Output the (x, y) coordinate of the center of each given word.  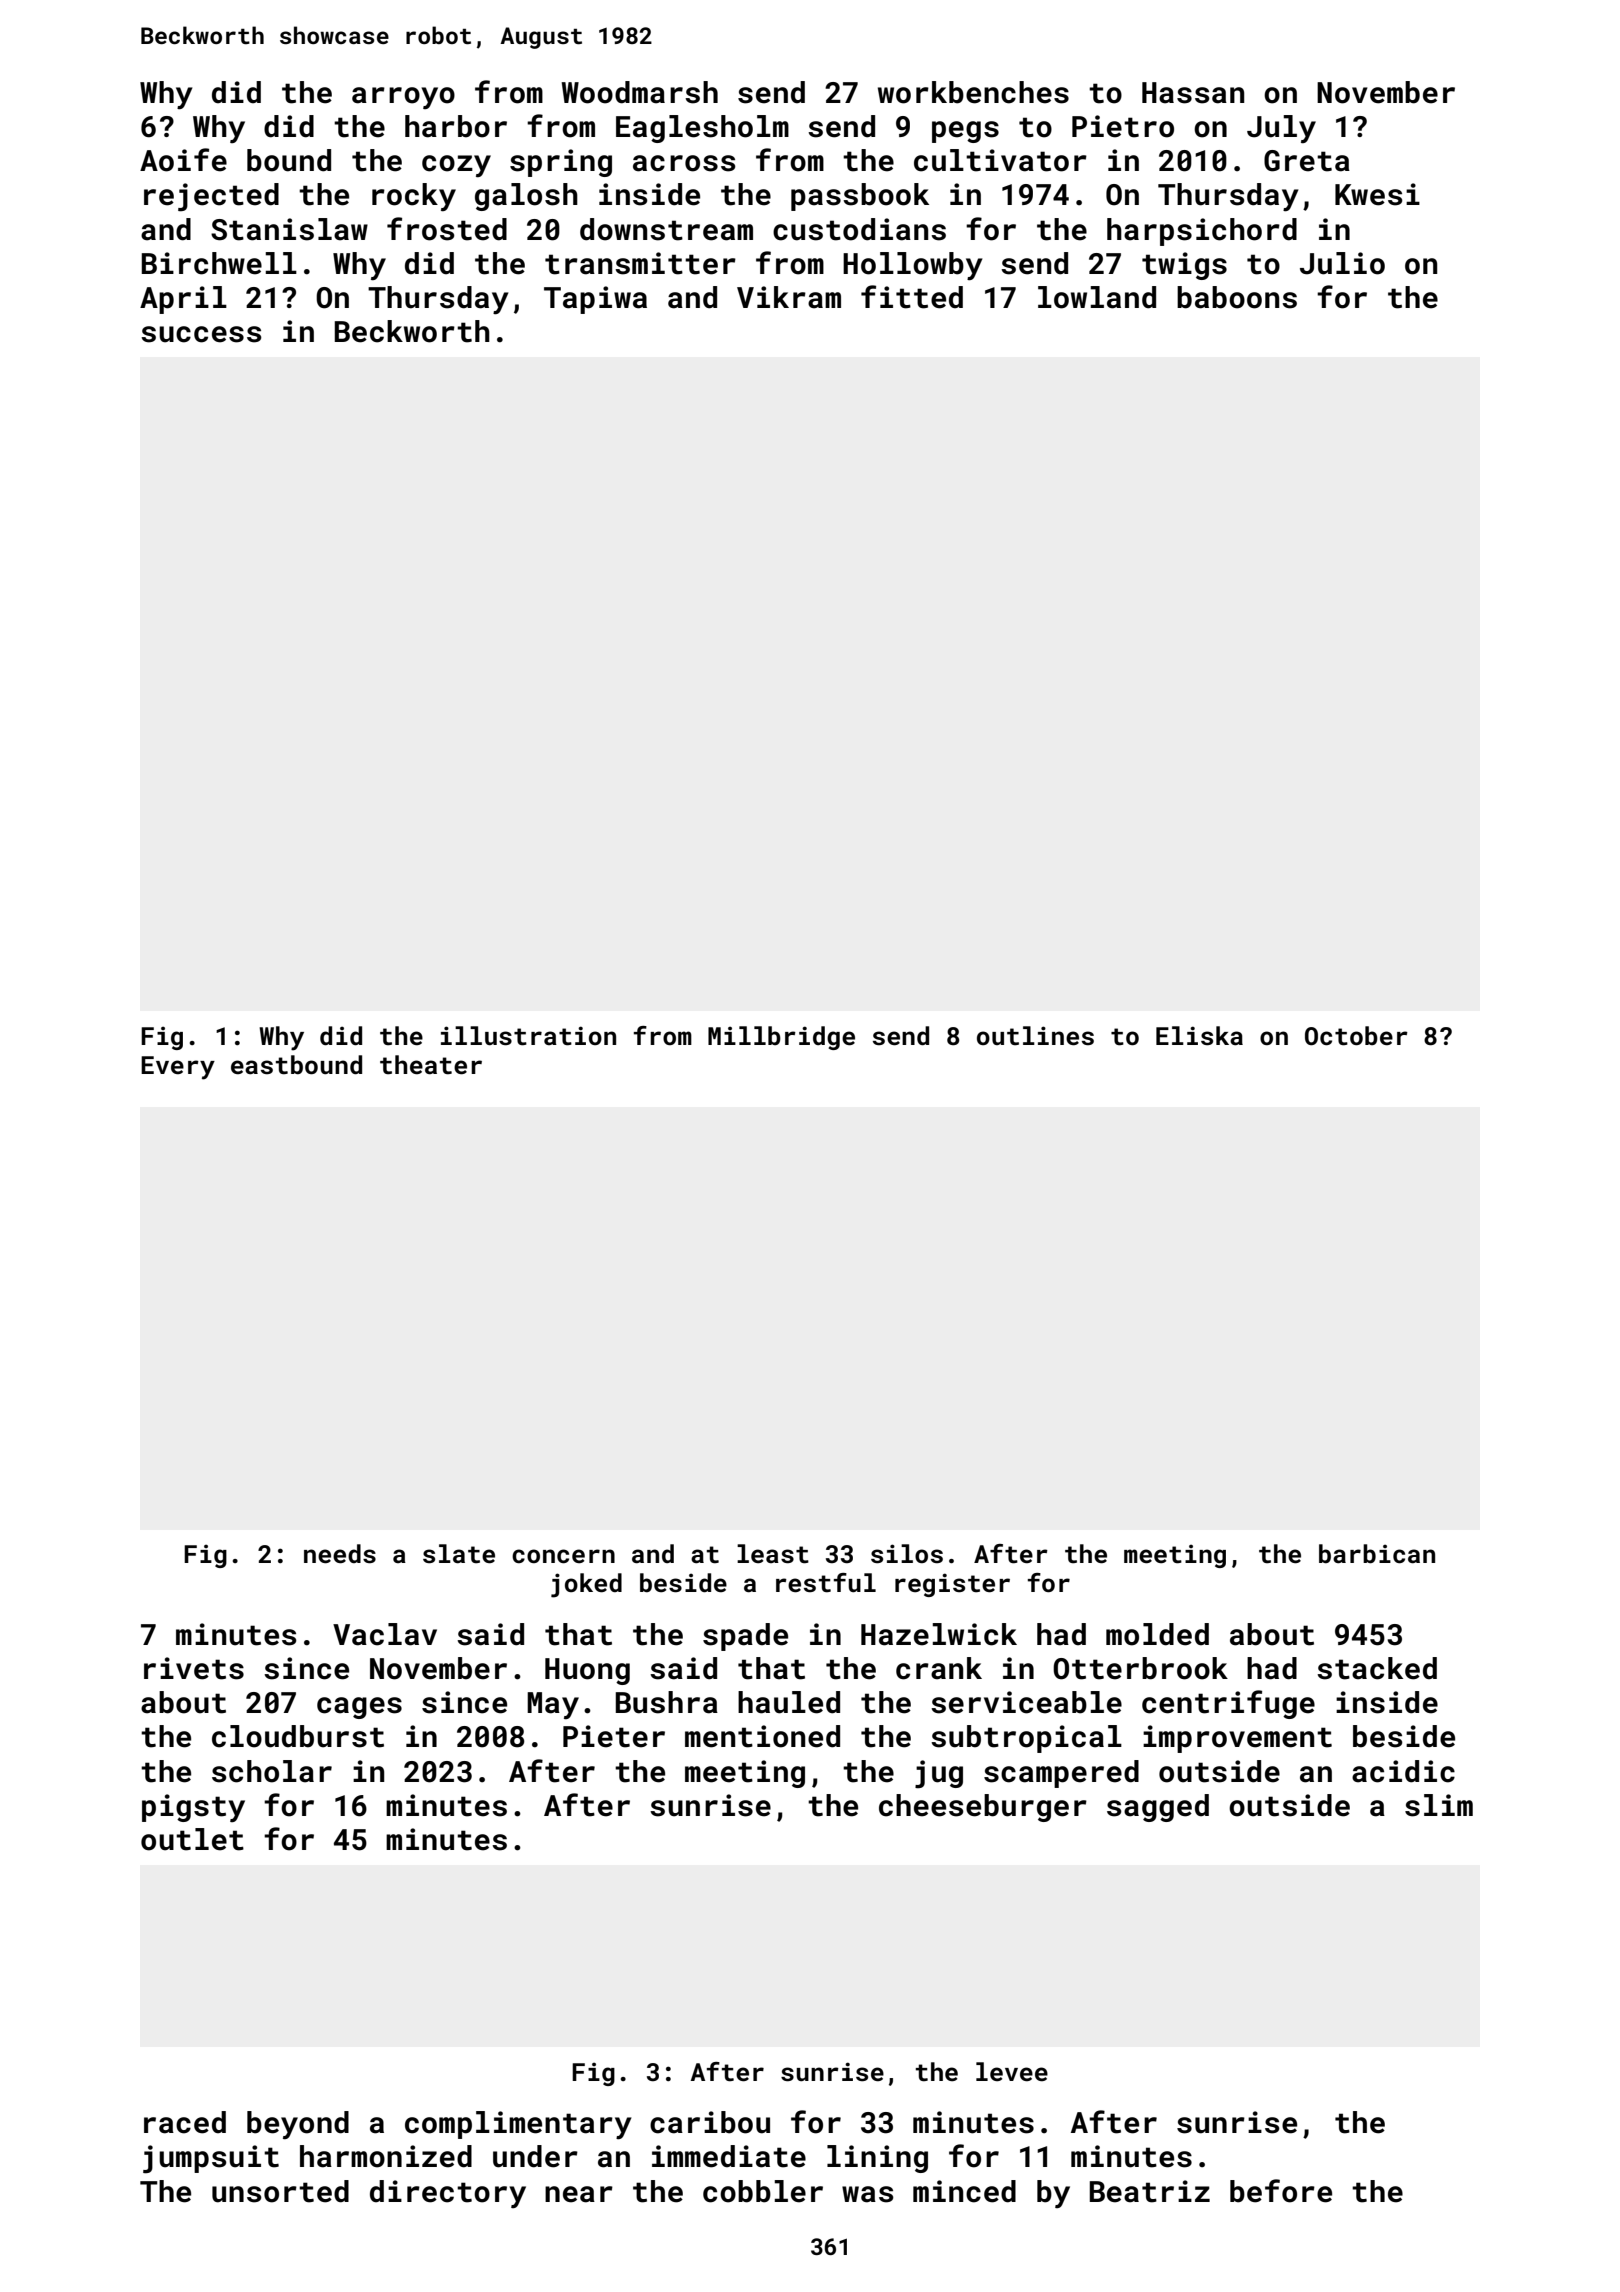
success (201, 334)
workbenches (973, 92)
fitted (912, 297)
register (952, 1585)
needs (340, 1554)
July (1281, 129)
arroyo (403, 98)
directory (448, 2194)
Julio (1342, 263)
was (868, 2194)
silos (907, 1554)
